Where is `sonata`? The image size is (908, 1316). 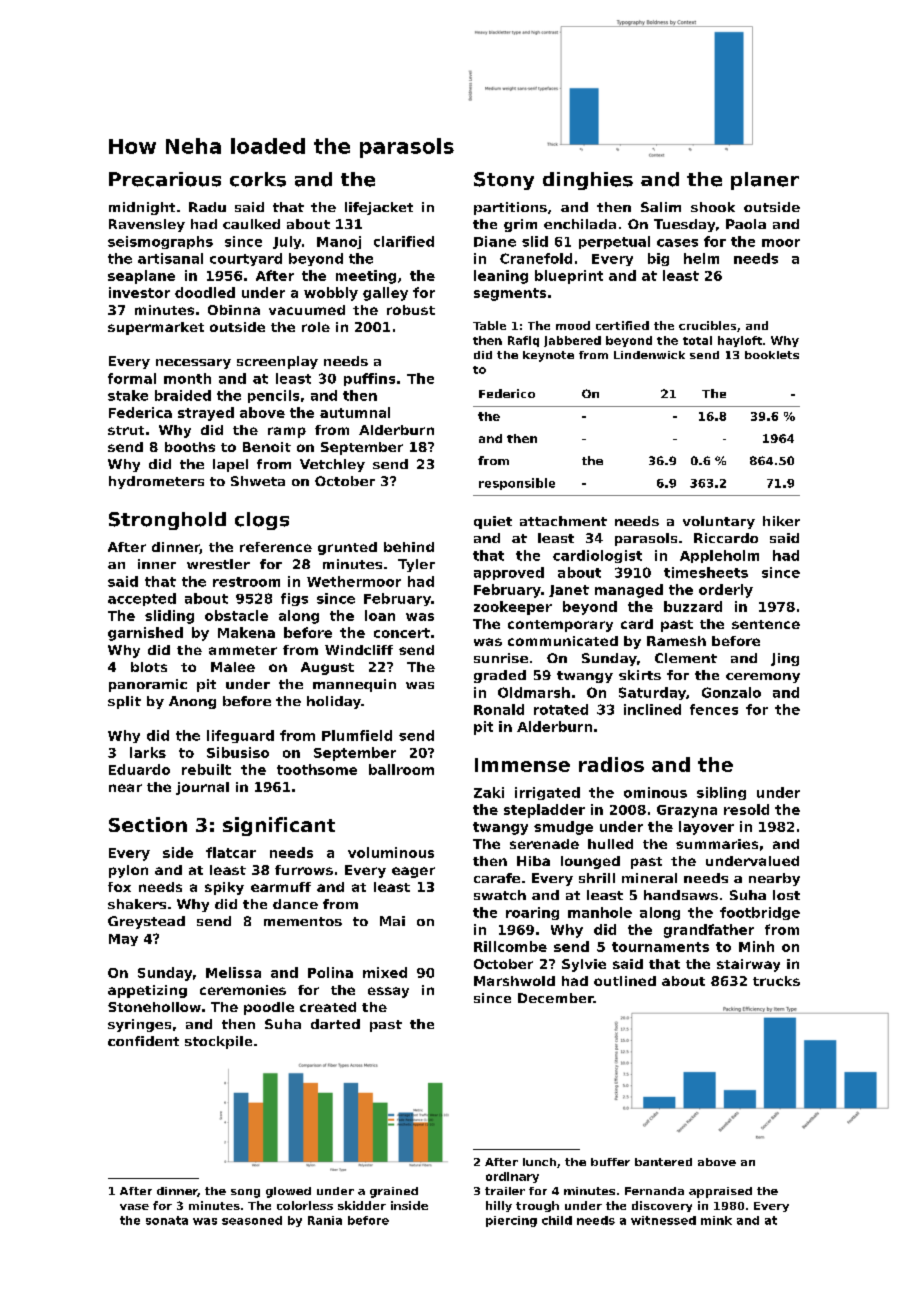 sonata is located at coordinates (167, 1220).
